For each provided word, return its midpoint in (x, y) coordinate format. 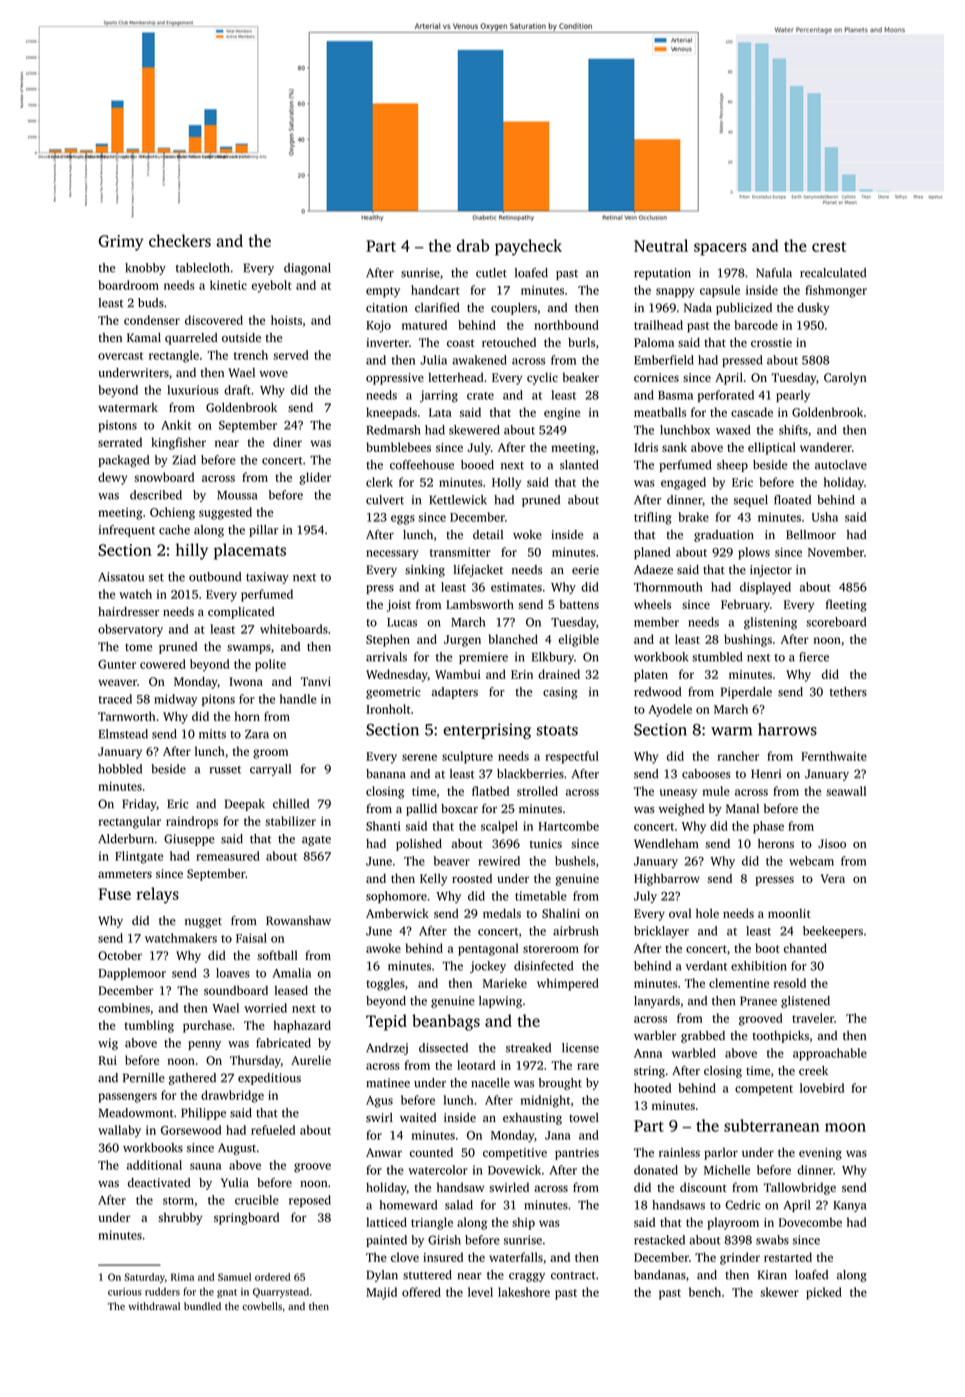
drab (473, 245)
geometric (393, 693)
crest (829, 246)
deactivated (159, 1182)
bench (705, 1292)
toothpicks (781, 1037)
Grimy (121, 243)
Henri (766, 774)
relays (157, 895)
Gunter (117, 664)
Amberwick (397, 913)
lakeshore (524, 1292)
